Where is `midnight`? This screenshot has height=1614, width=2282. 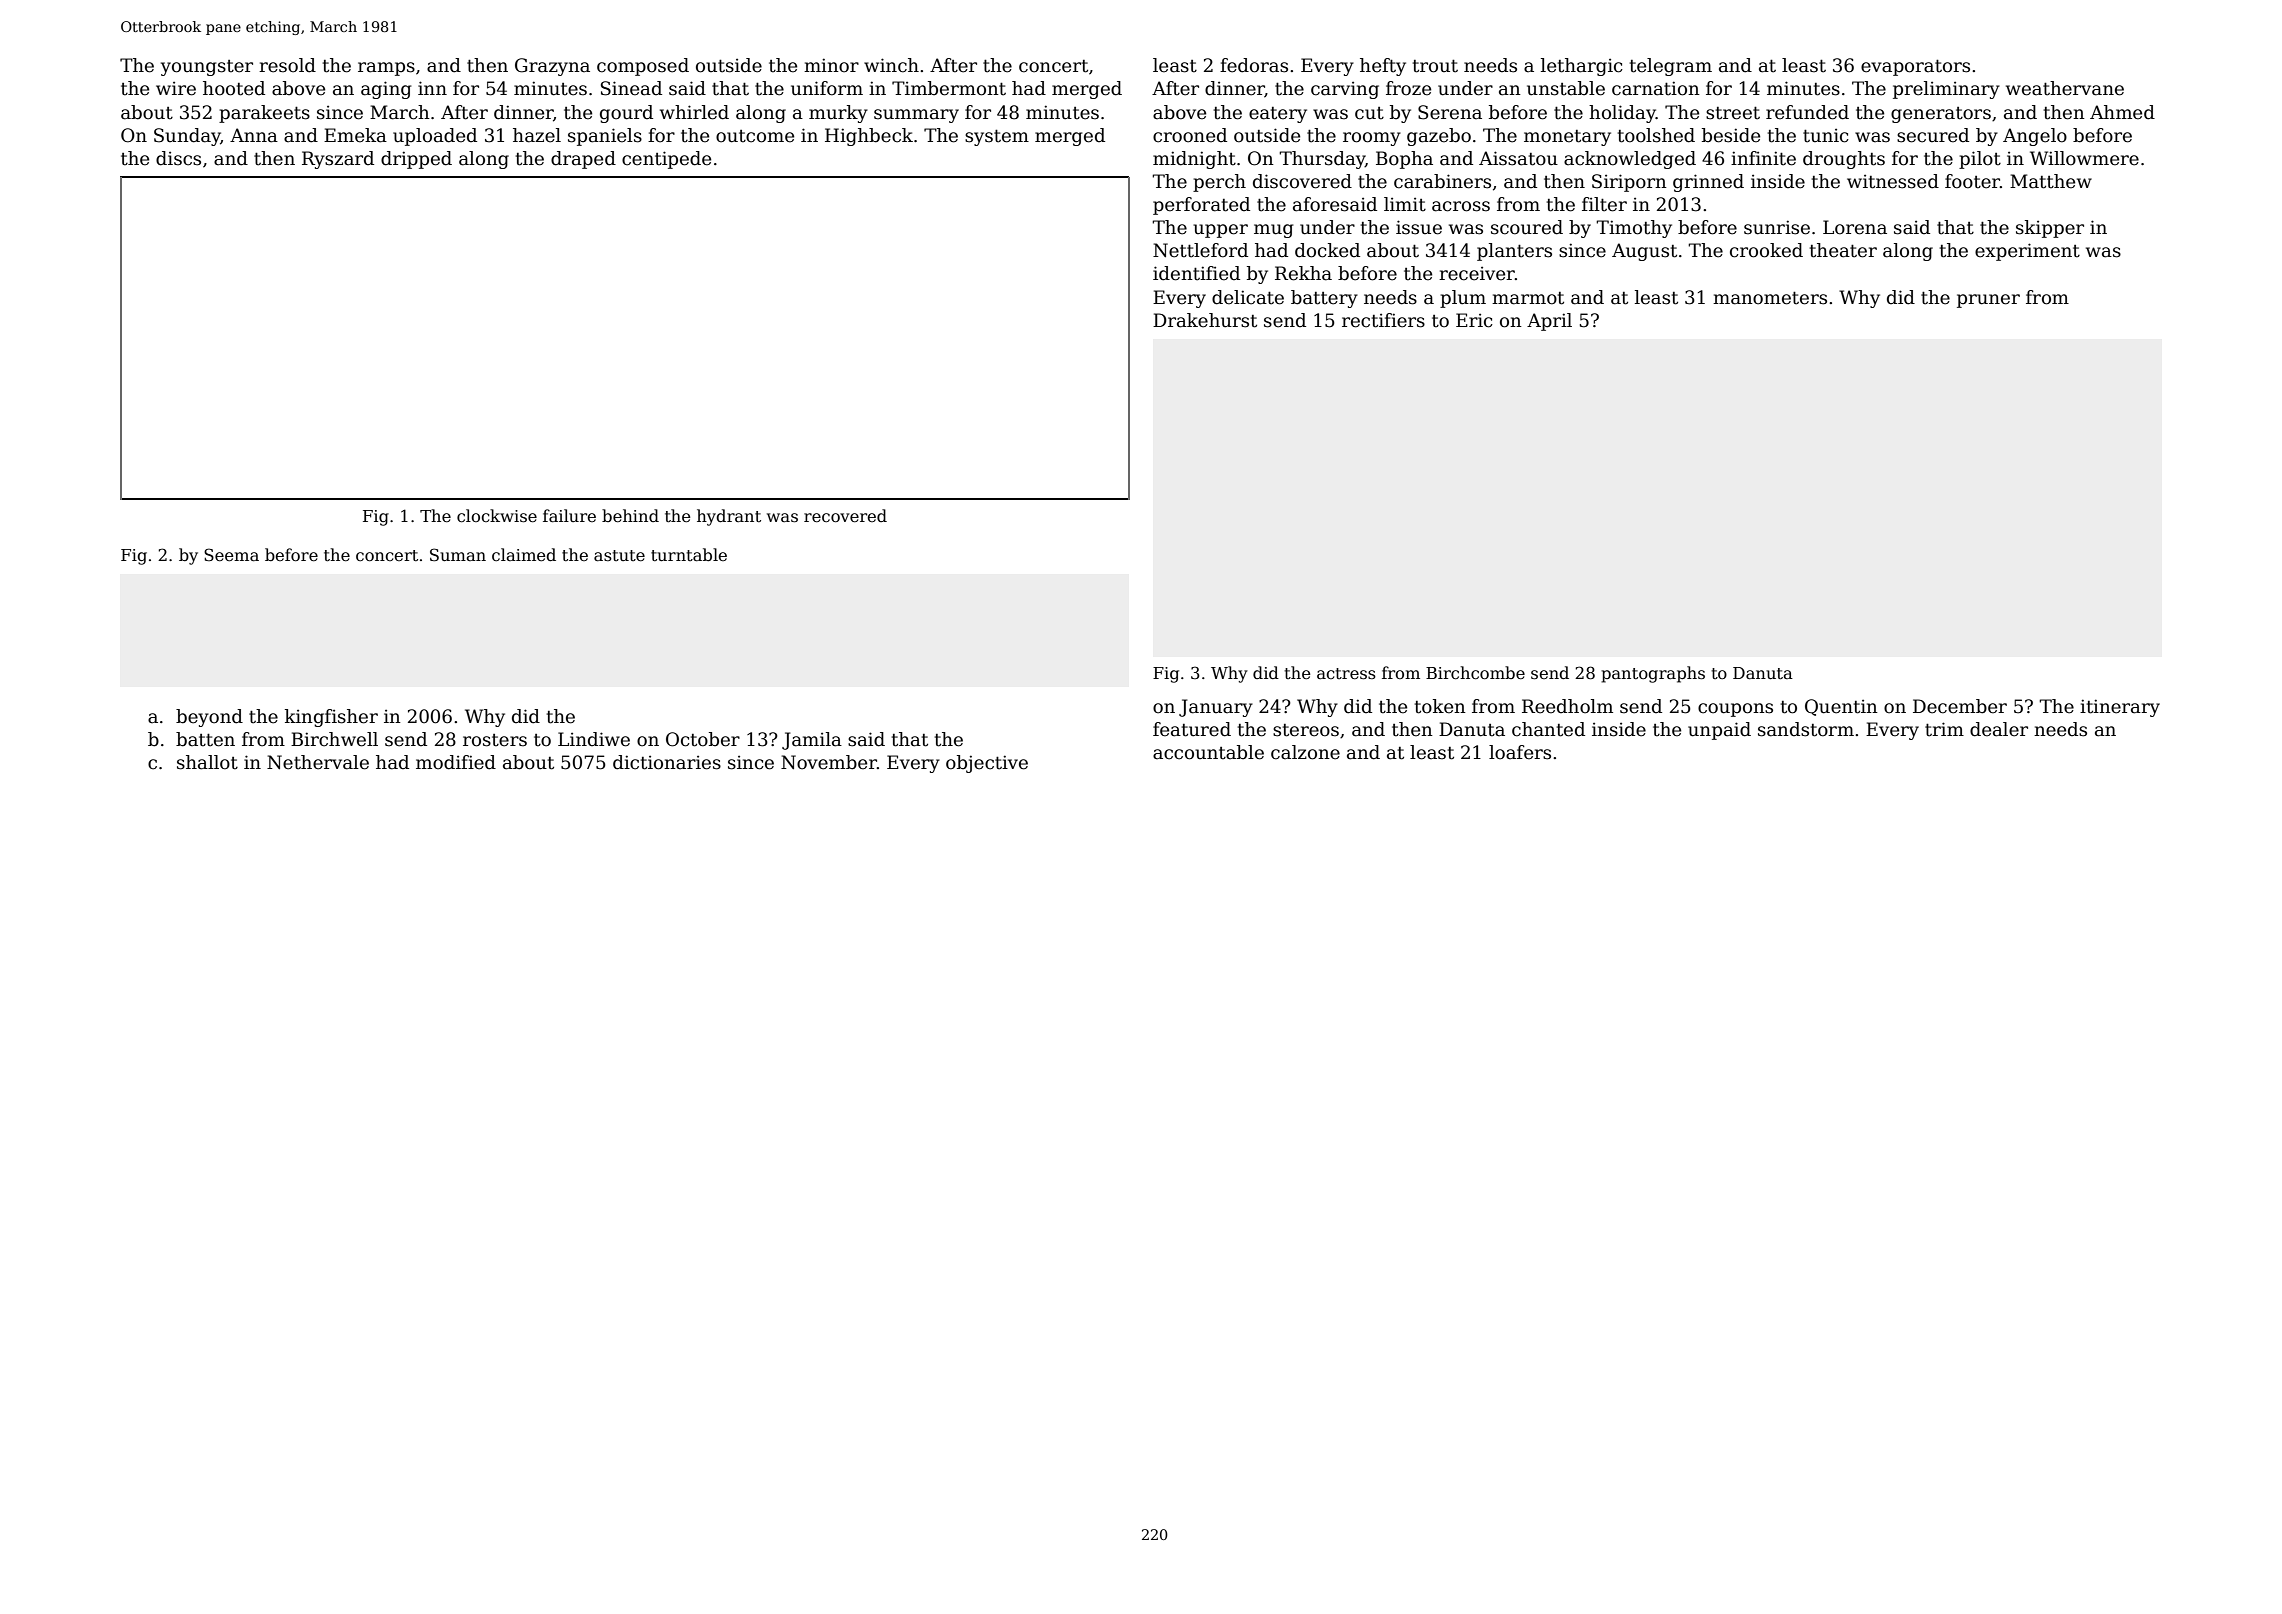
midnight is located at coordinates (1194, 160).
